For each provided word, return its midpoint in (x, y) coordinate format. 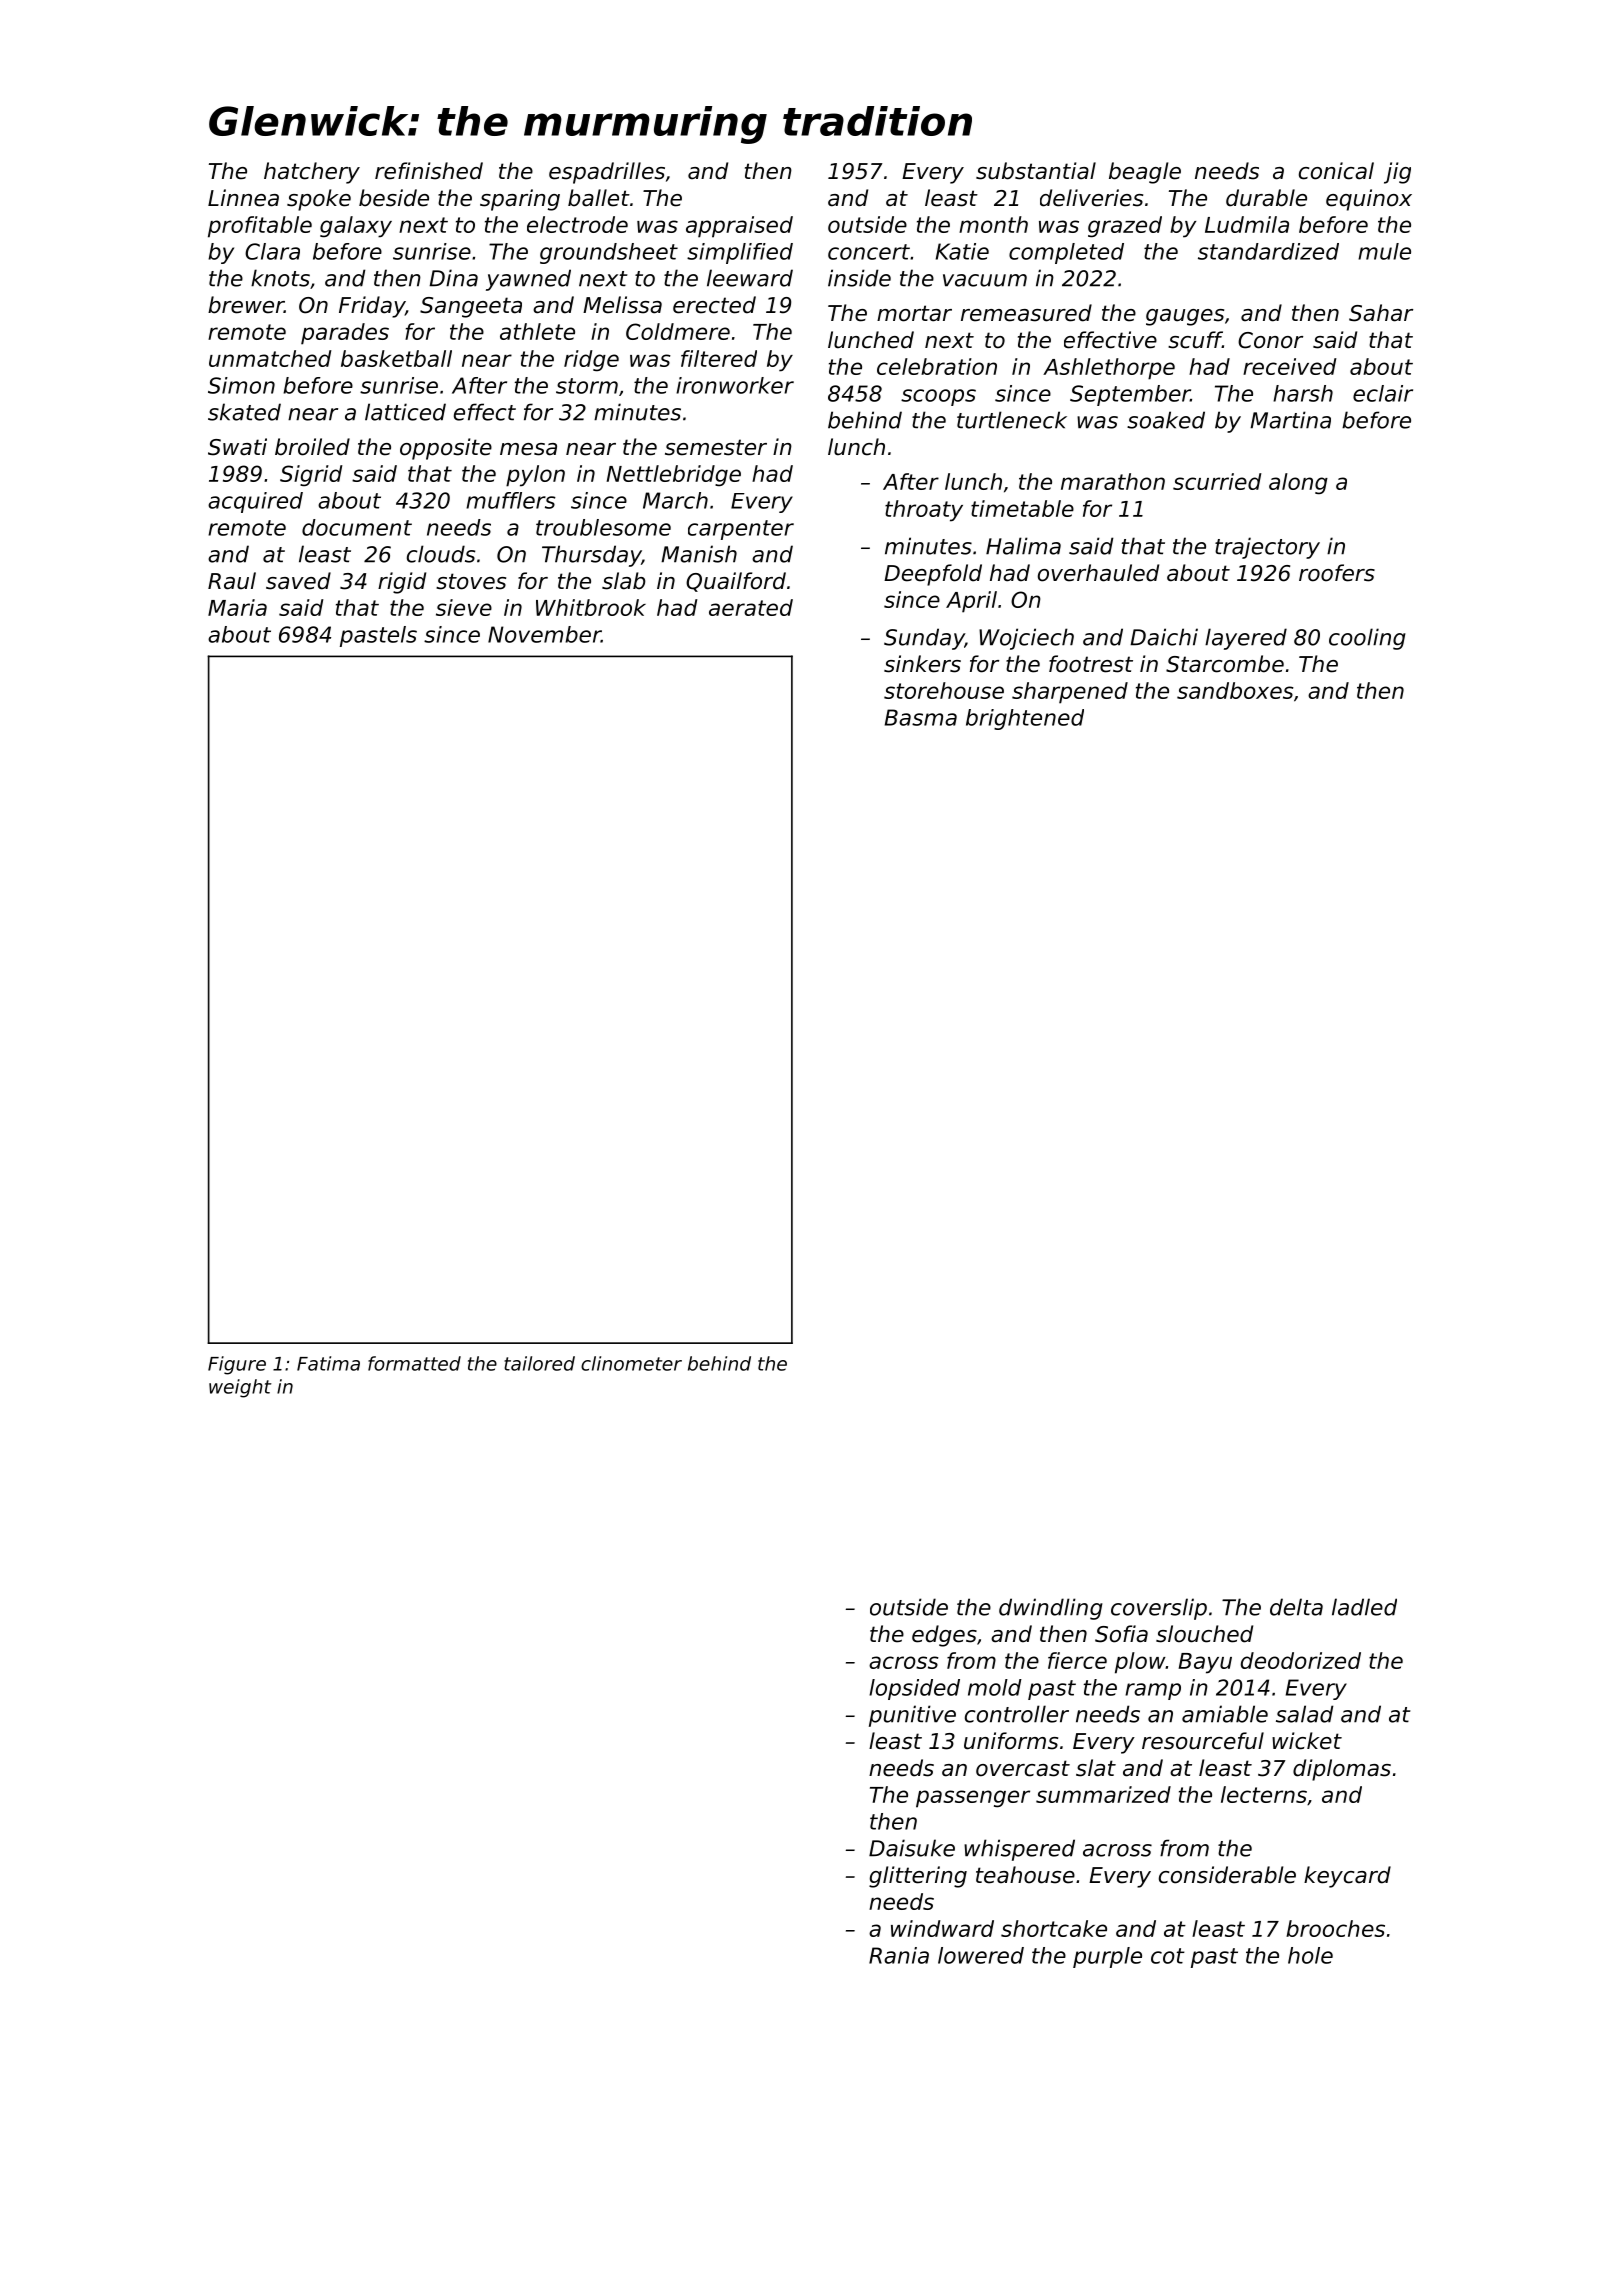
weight (240, 1388)
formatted (414, 1363)
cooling (1367, 639)
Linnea (243, 198)
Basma (921, 717)
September (1130, 395)
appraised (739, 227)
